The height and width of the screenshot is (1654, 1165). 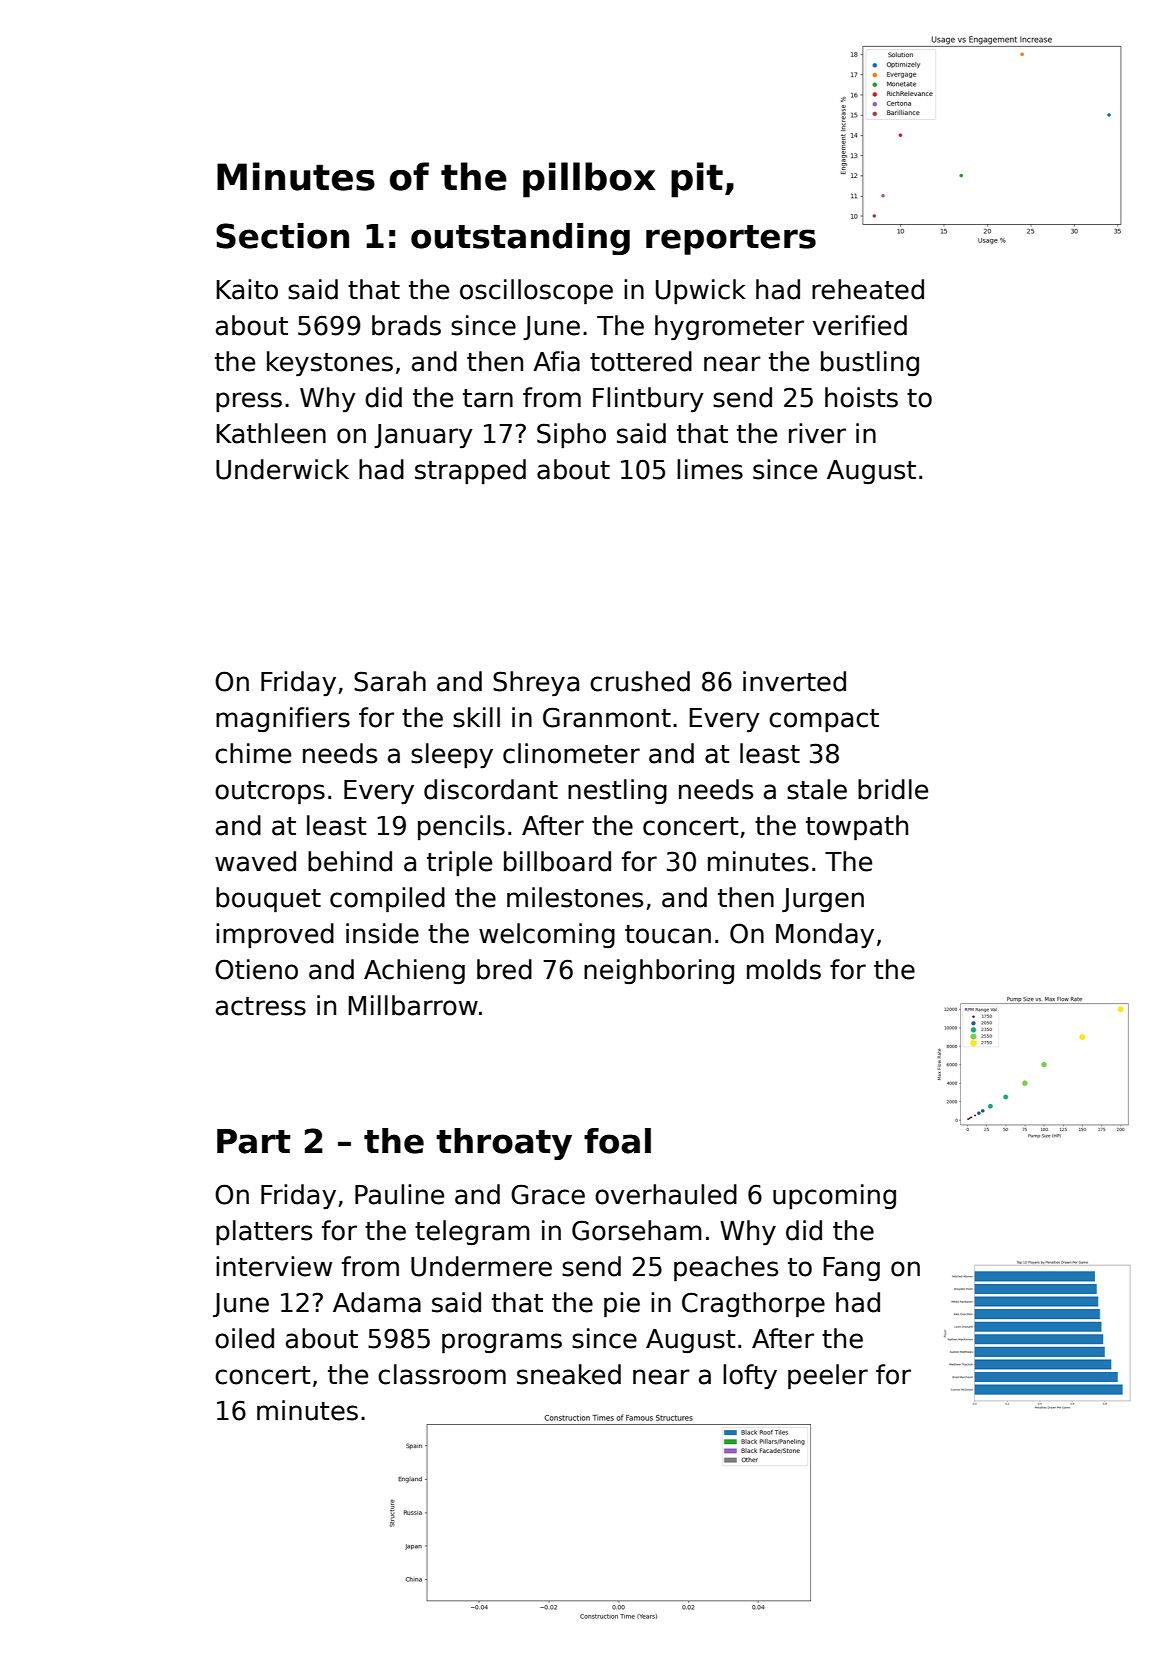 I want to click on Section, so click(x=282, y=236).
